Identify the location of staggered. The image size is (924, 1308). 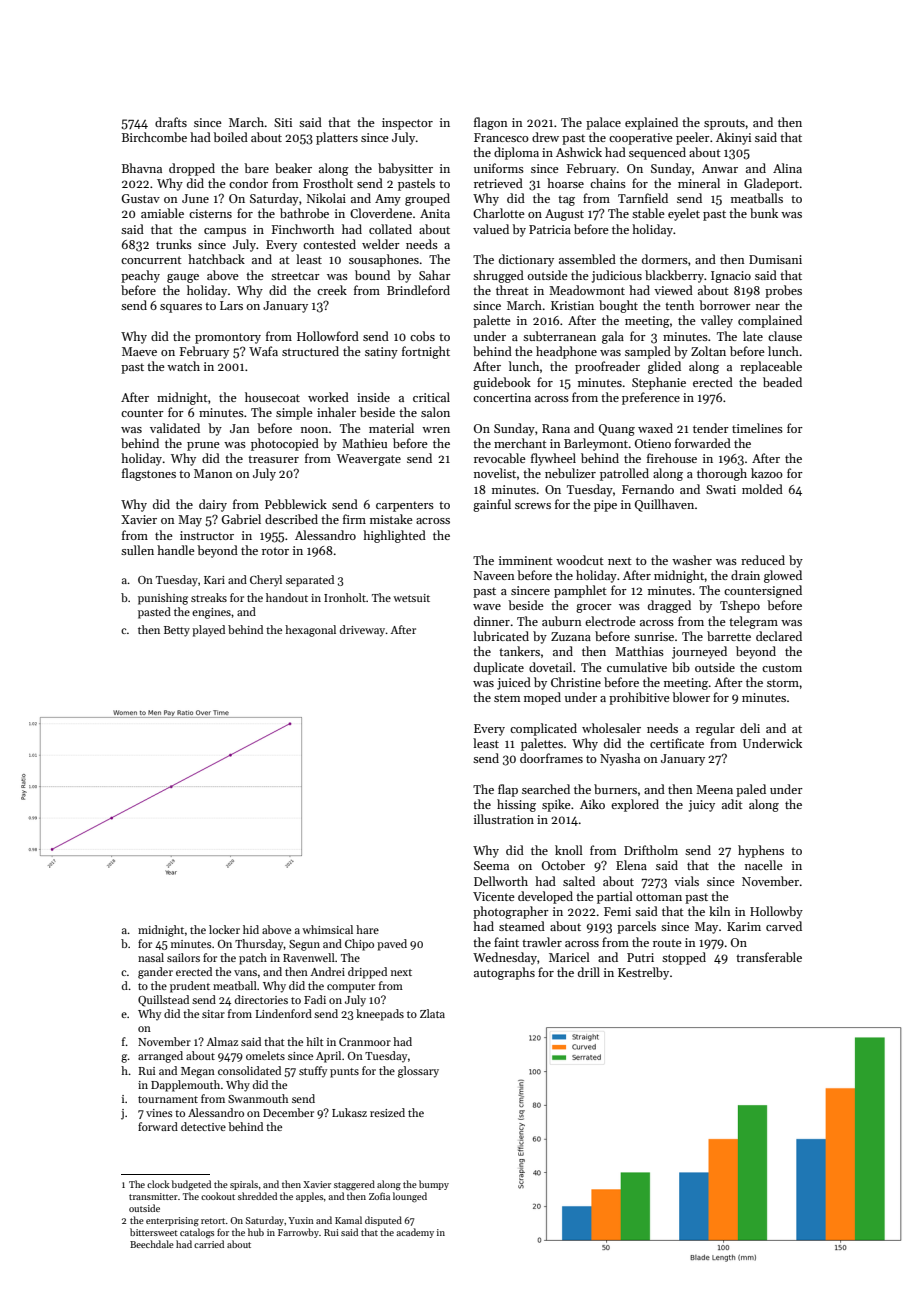
(354, 1185).
